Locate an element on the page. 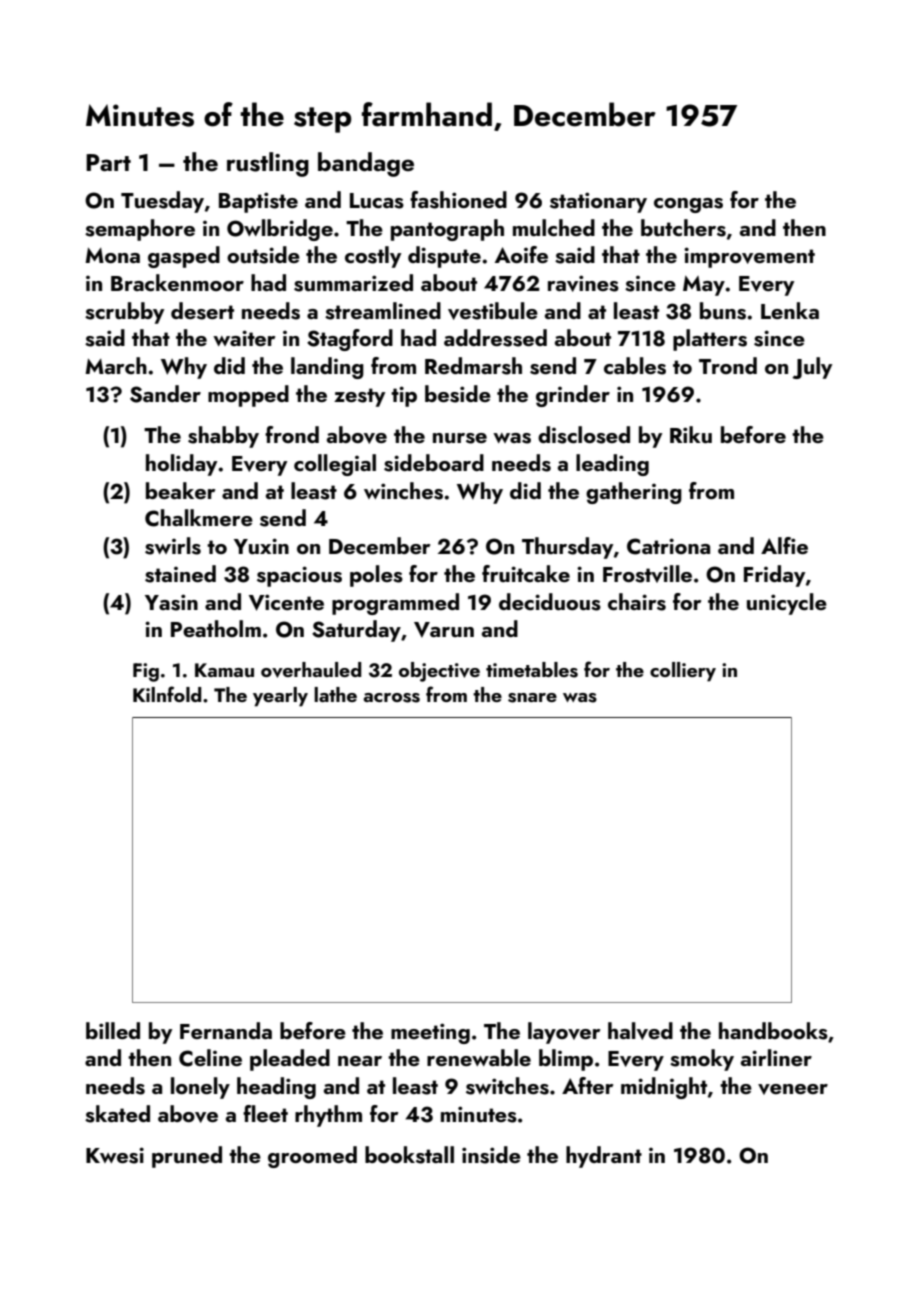  landing is located at coordinates (327, 368).
